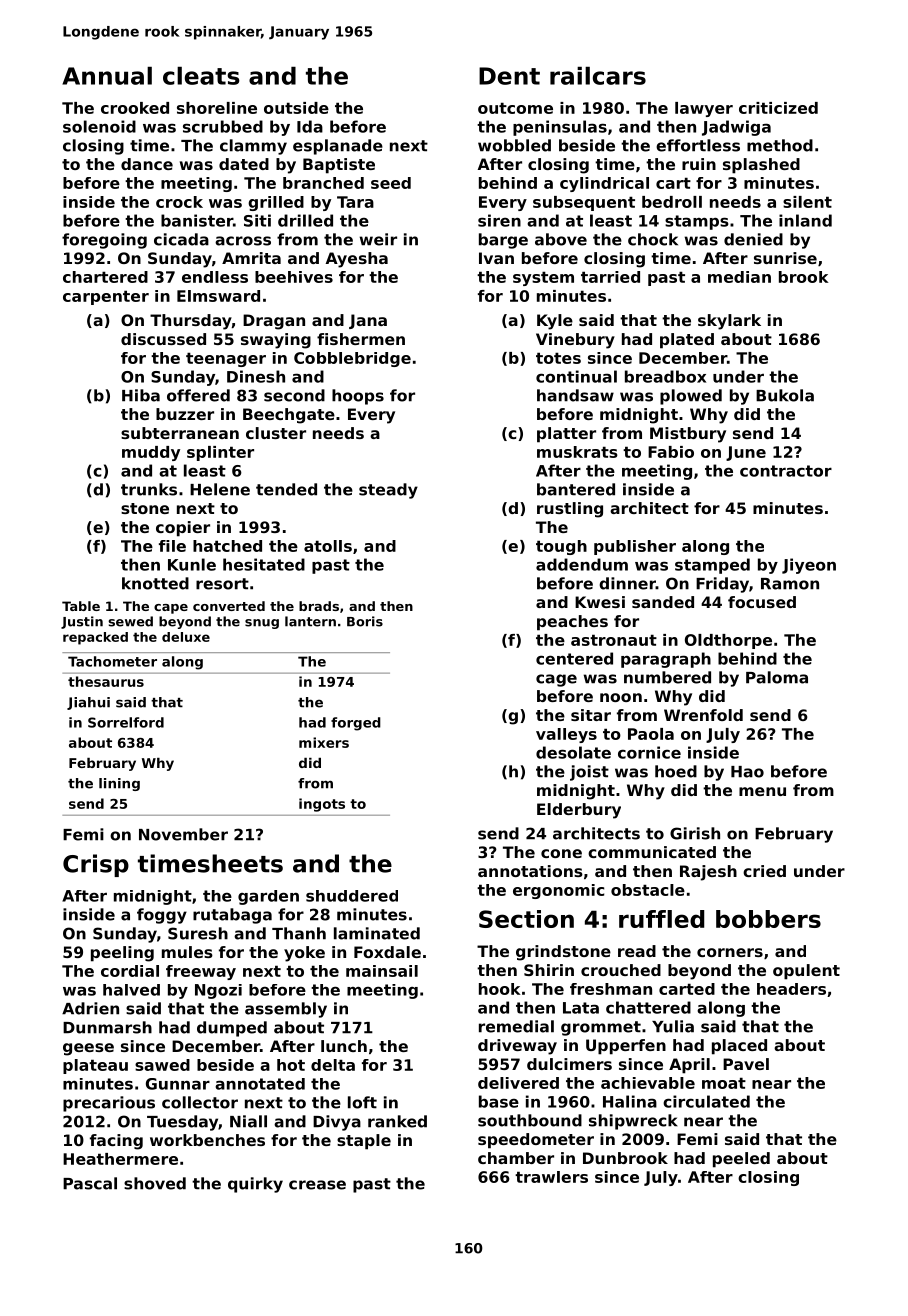  What do you see at coordinates (549, 970) in the screenshot?
I see `Shirin` at bounding box center [549, 970].
